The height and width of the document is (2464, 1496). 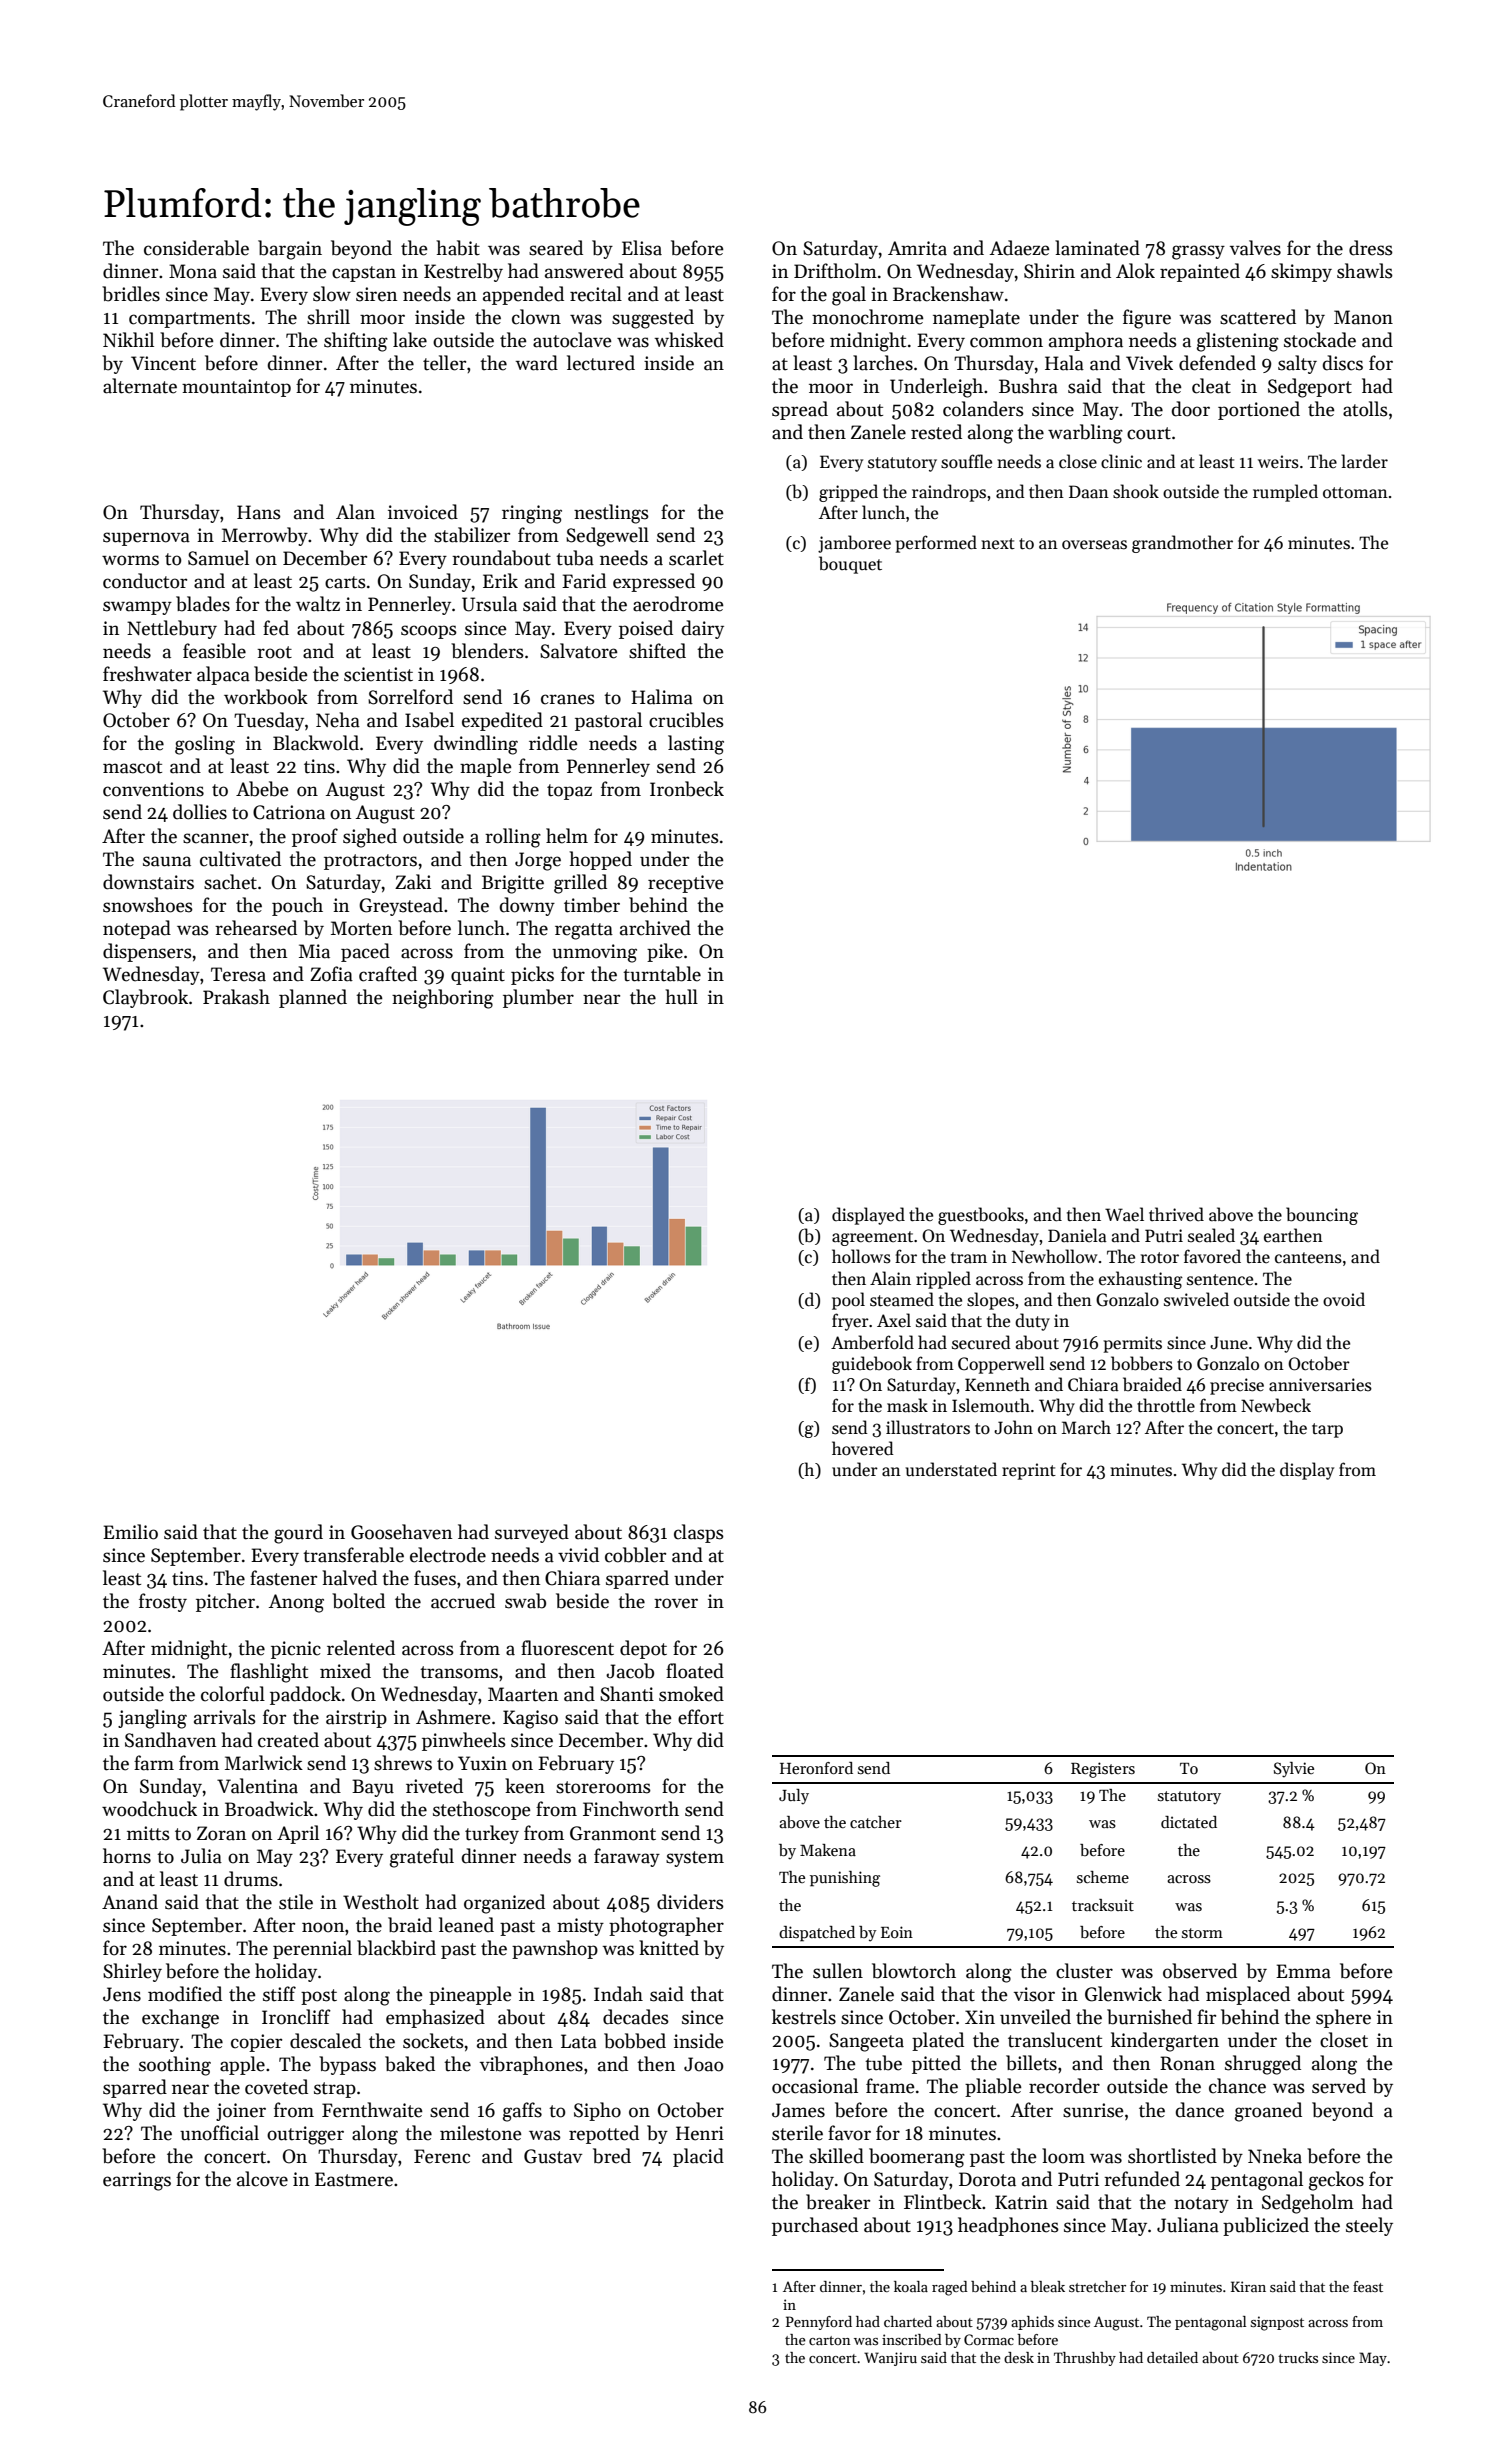 I want to click on Registers, so click(x=1103, y=1770).
